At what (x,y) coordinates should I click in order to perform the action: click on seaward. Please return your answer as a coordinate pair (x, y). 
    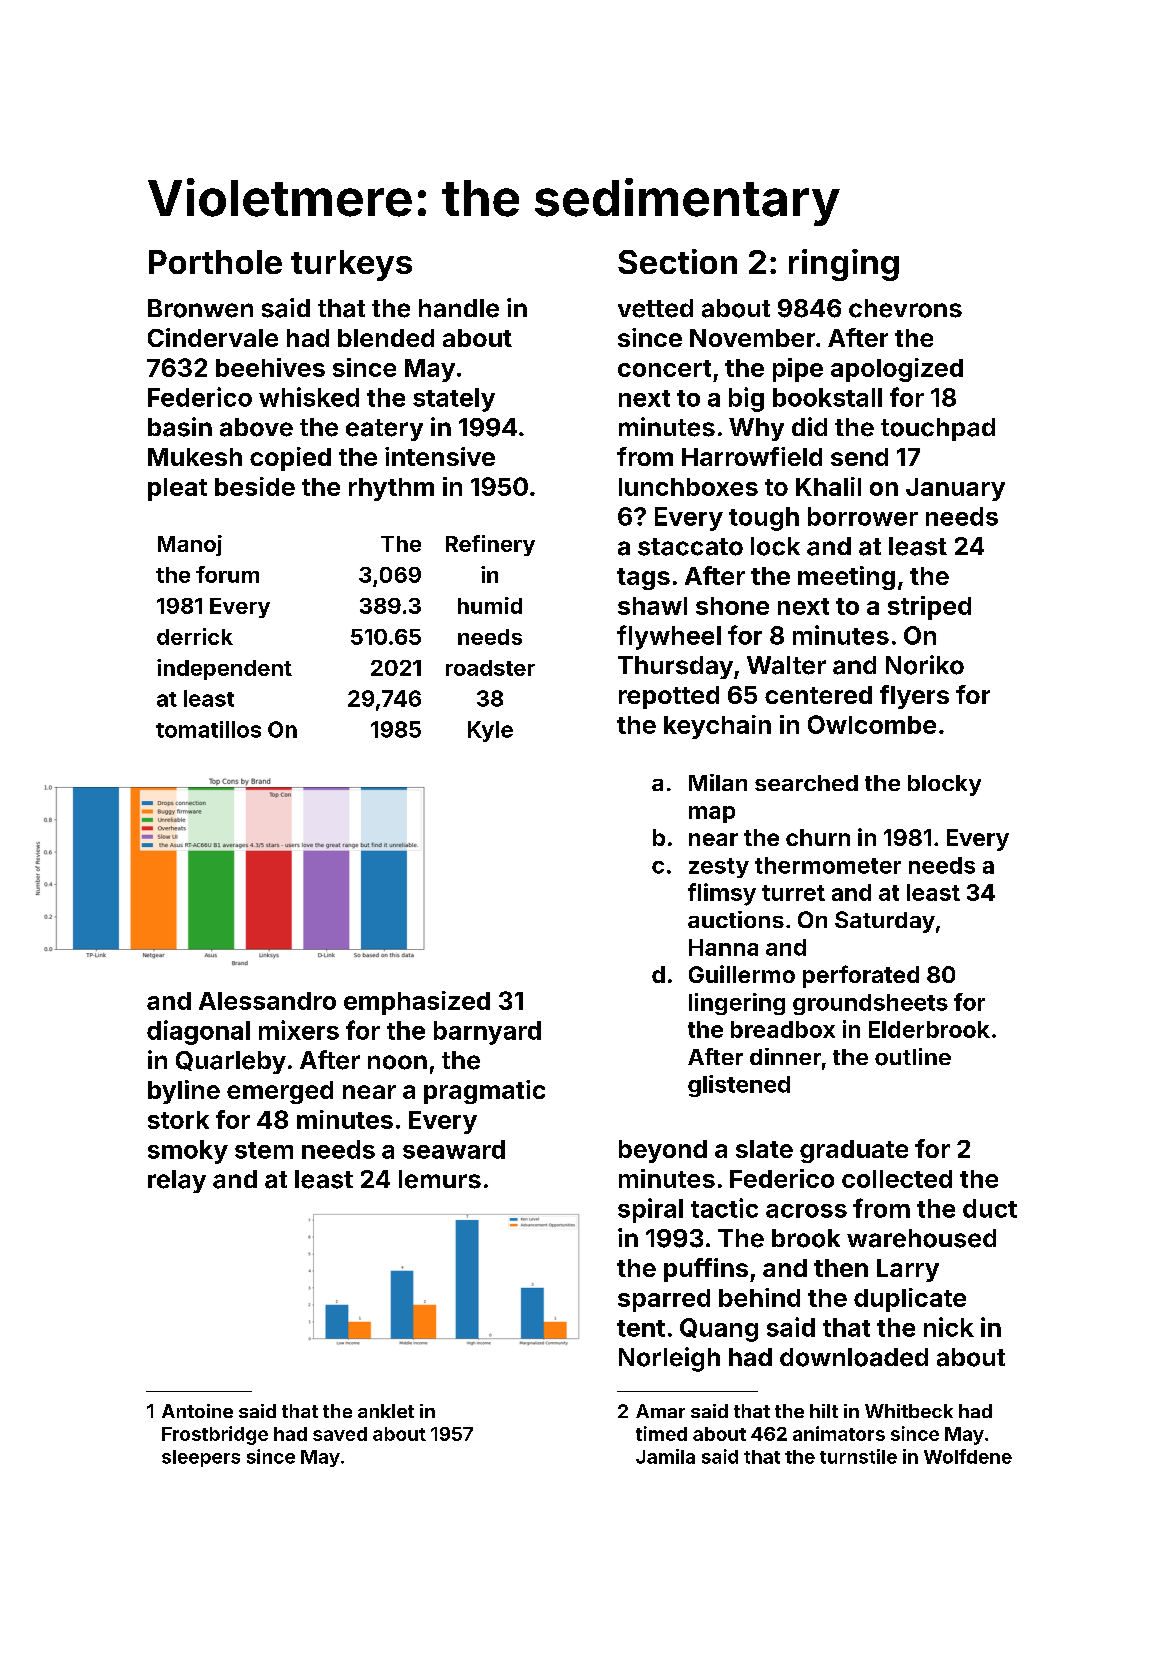
    Looking at the image, I should click on (454, 1149).
